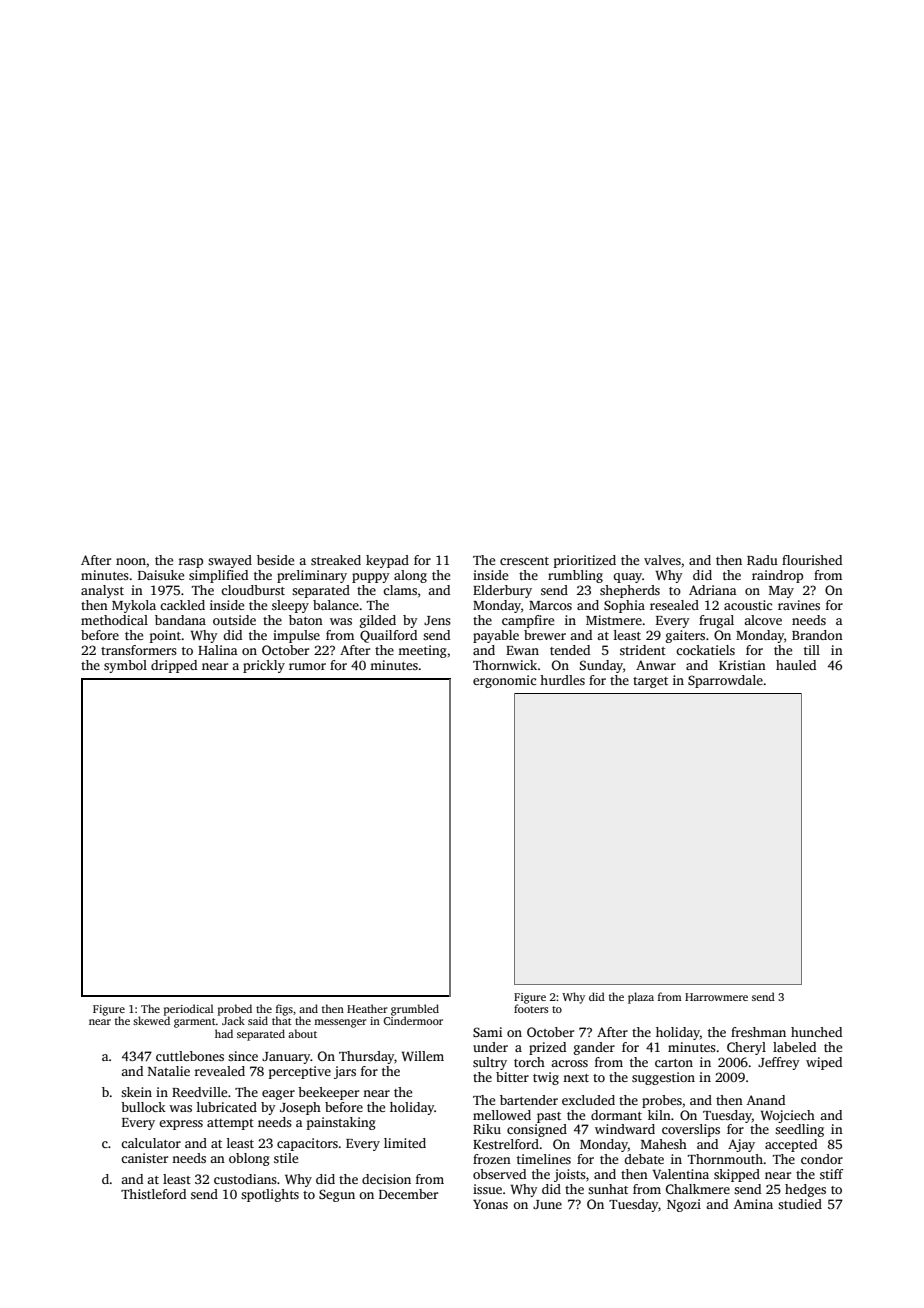 Image resolution: width=924 pixels, height=1308 pixels. I want to click on Radu, so click(762, 560).
